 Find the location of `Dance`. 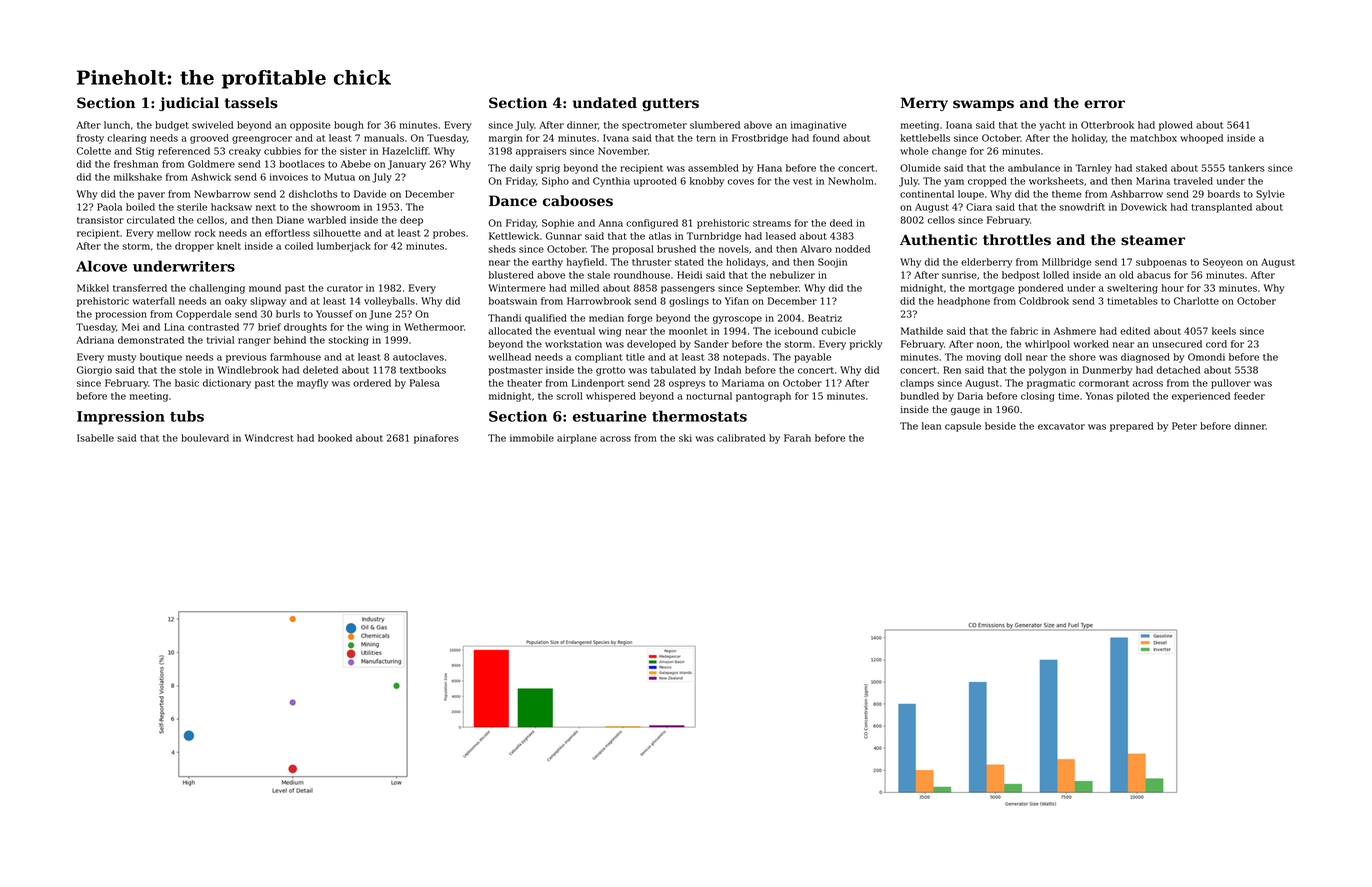

Dance is located at coordinates (513, 201).
